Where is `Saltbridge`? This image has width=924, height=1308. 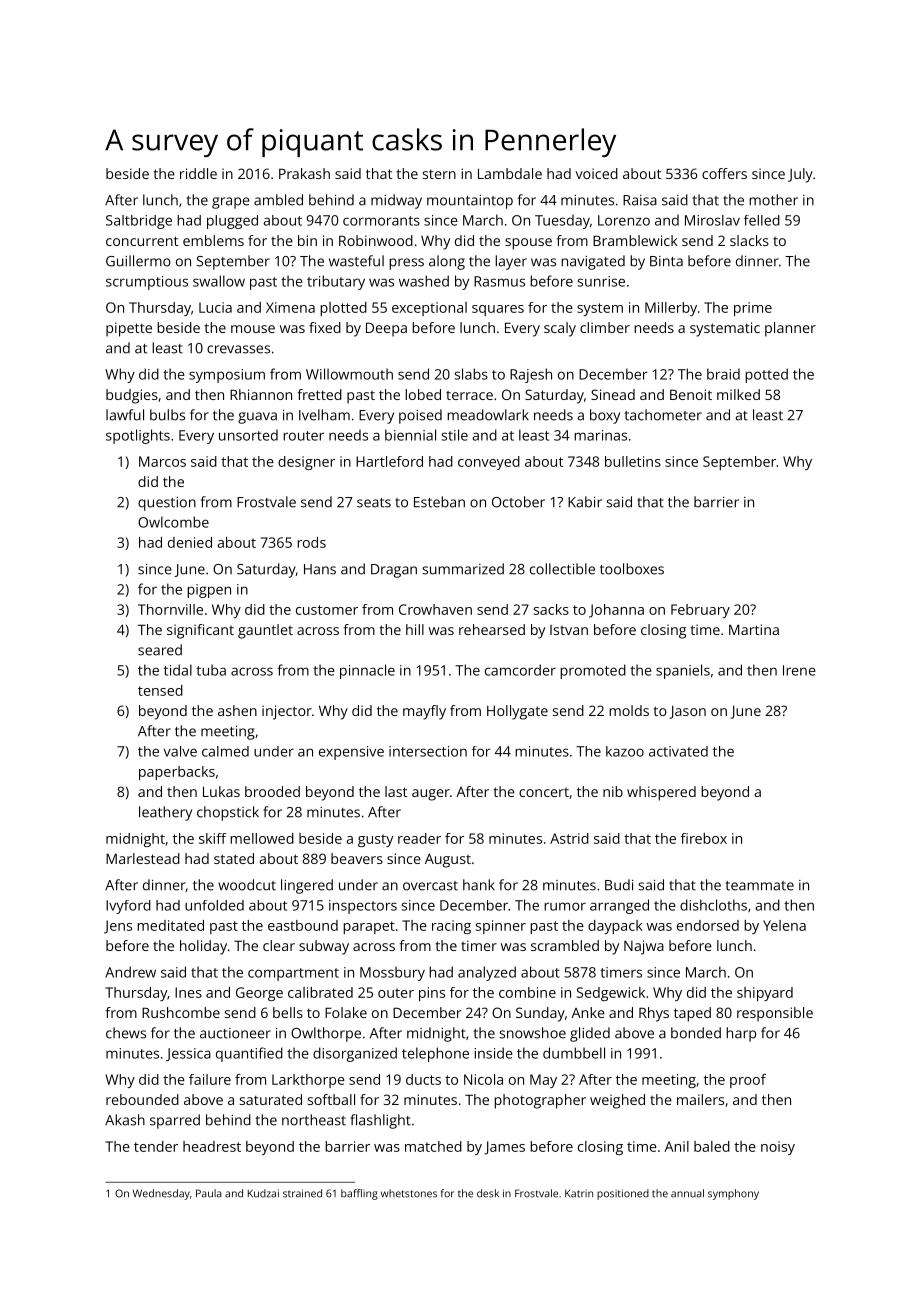 Saltbridge is located at coordinates (139, 222).
